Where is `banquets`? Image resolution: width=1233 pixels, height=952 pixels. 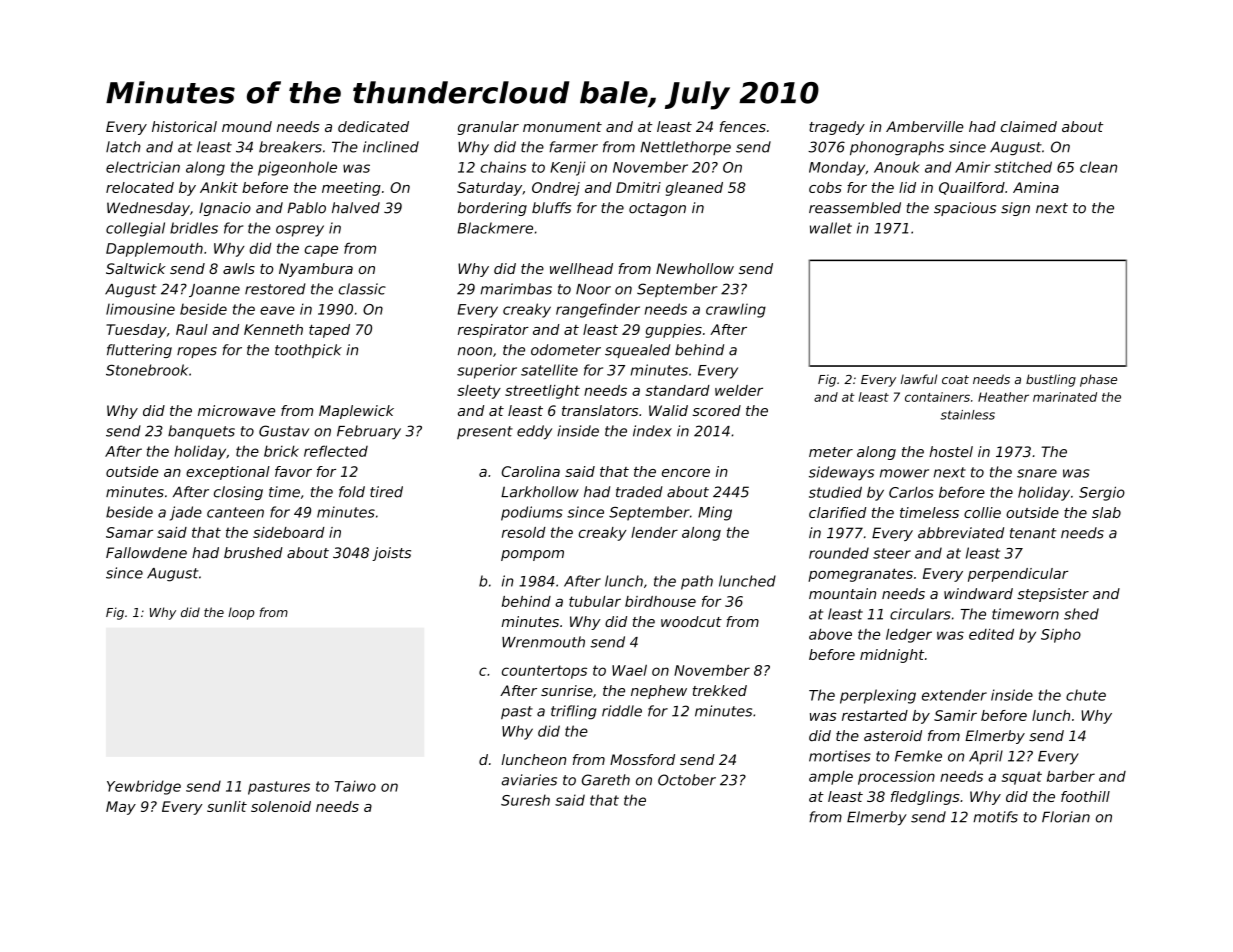 banquets is located at coordinates (201, 432).
